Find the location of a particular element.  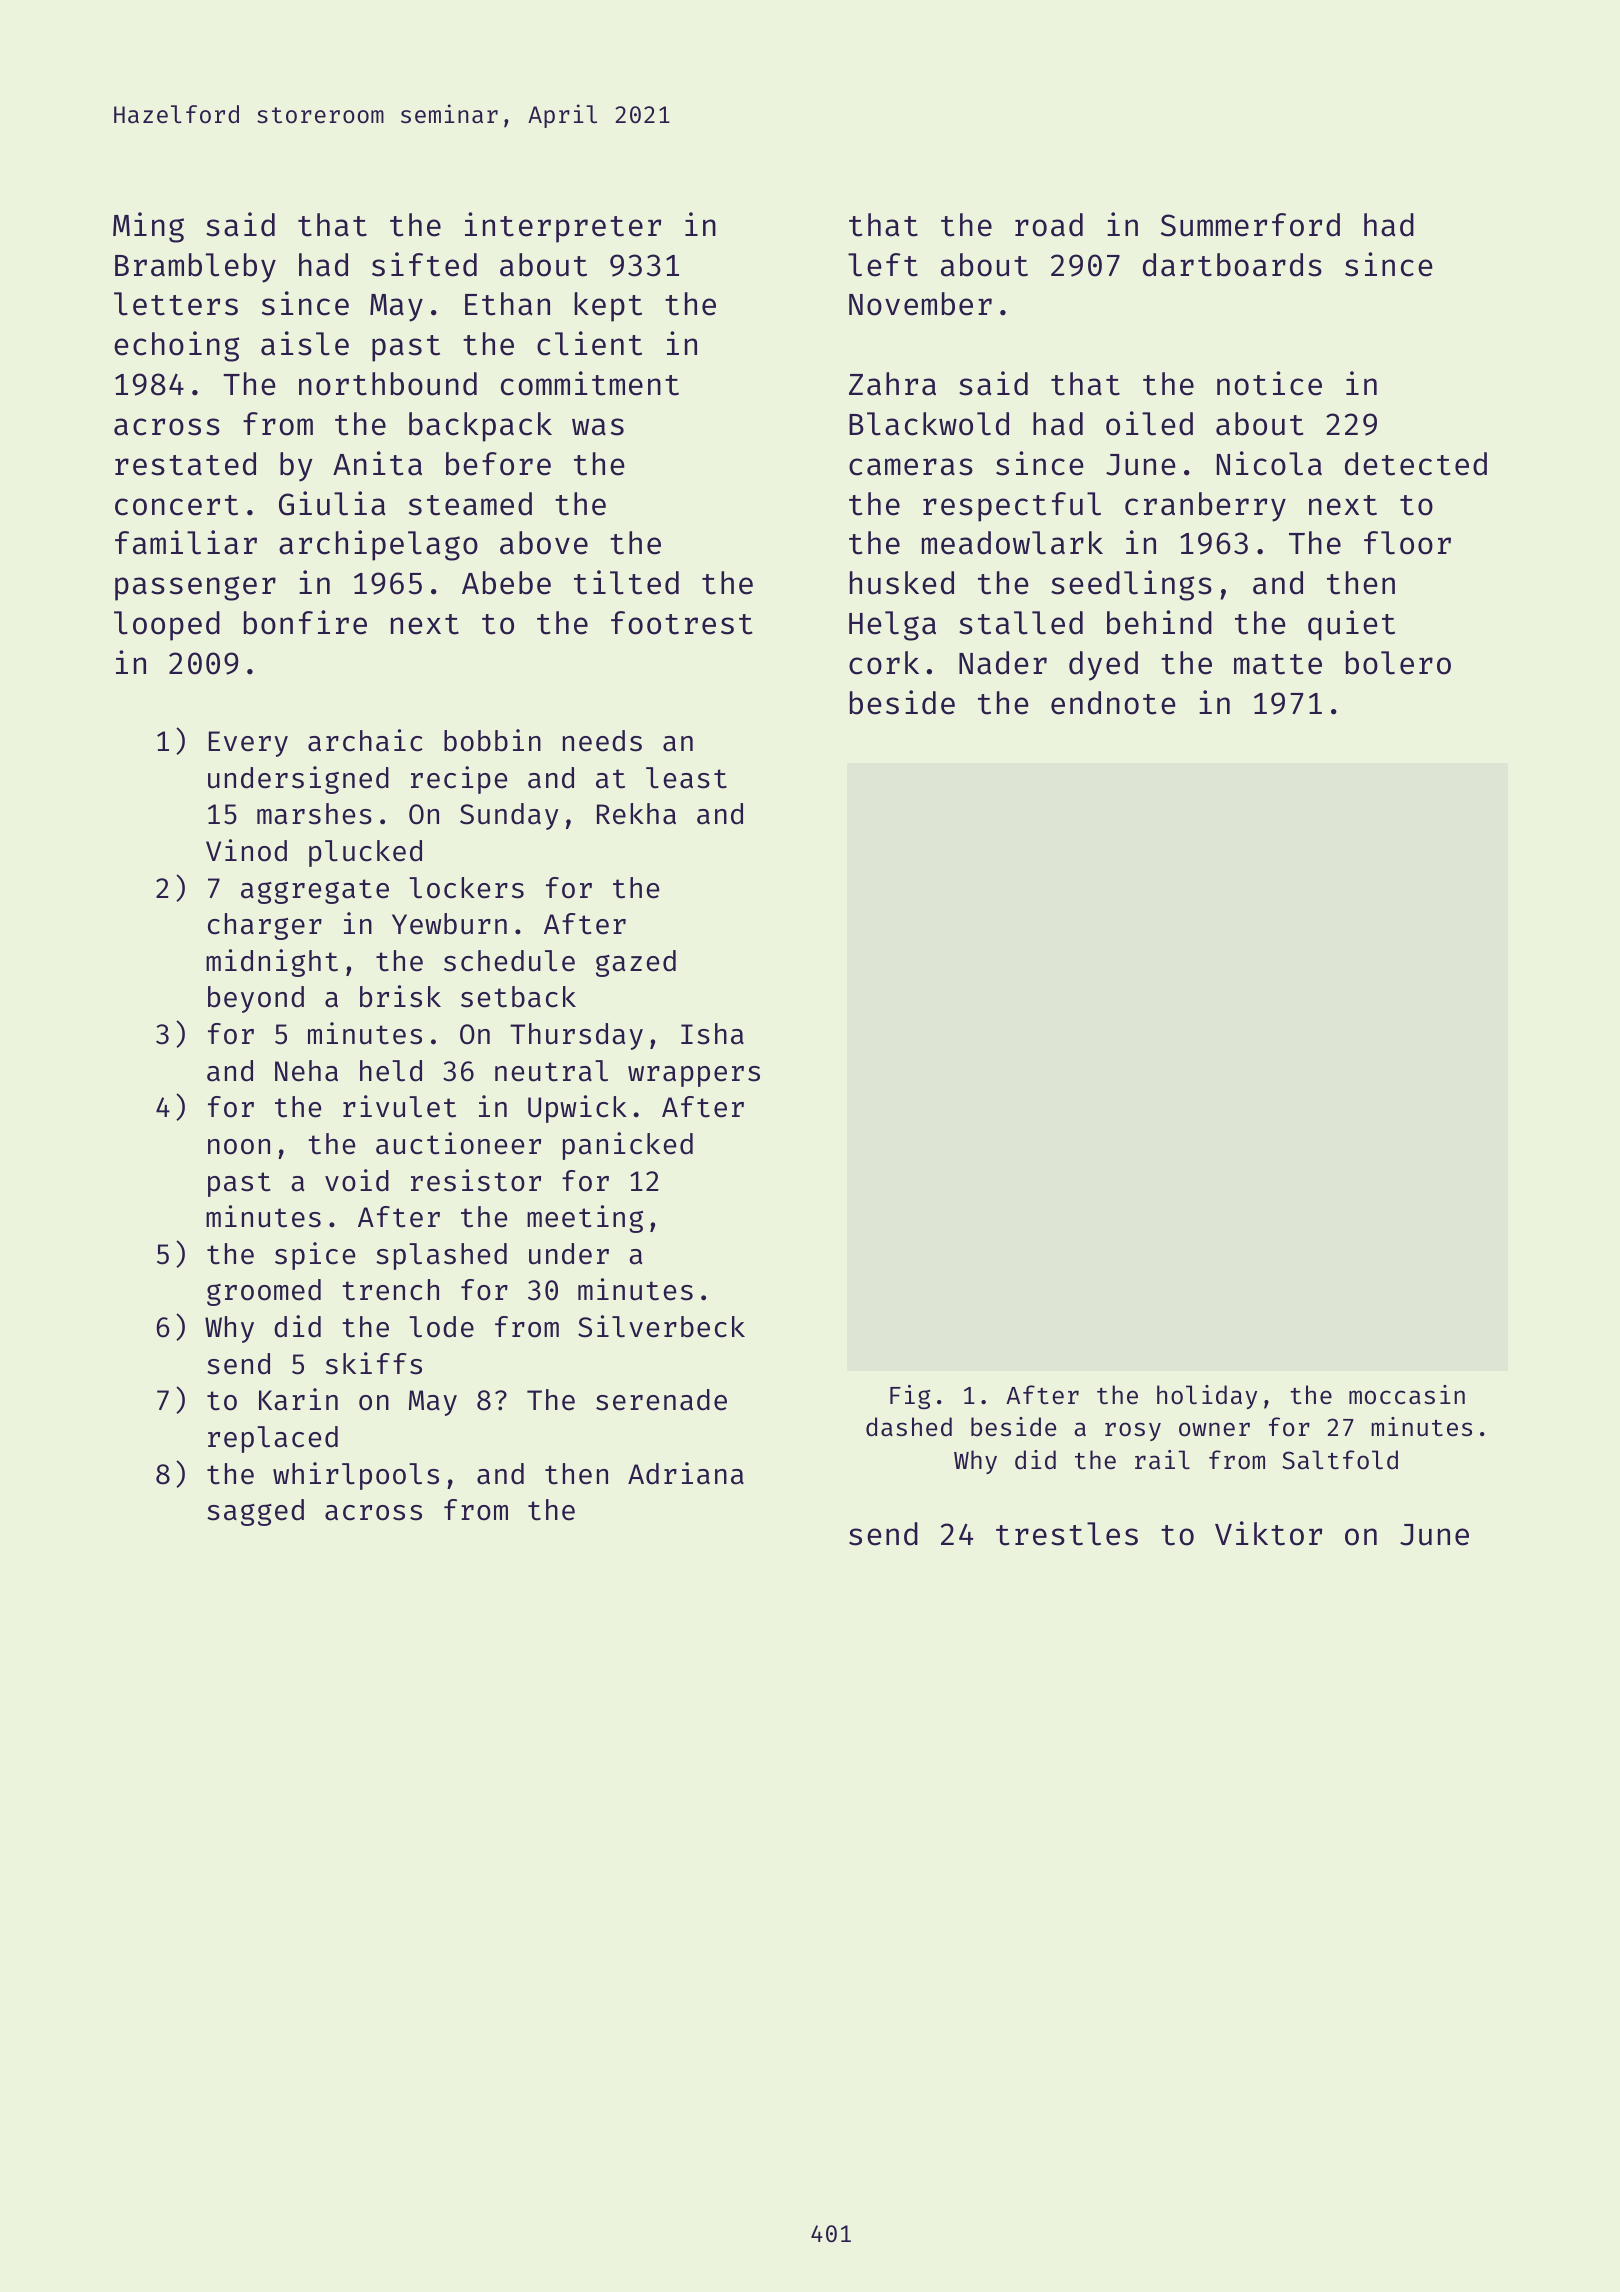

Isha is located at coordinates (712, 1034).
